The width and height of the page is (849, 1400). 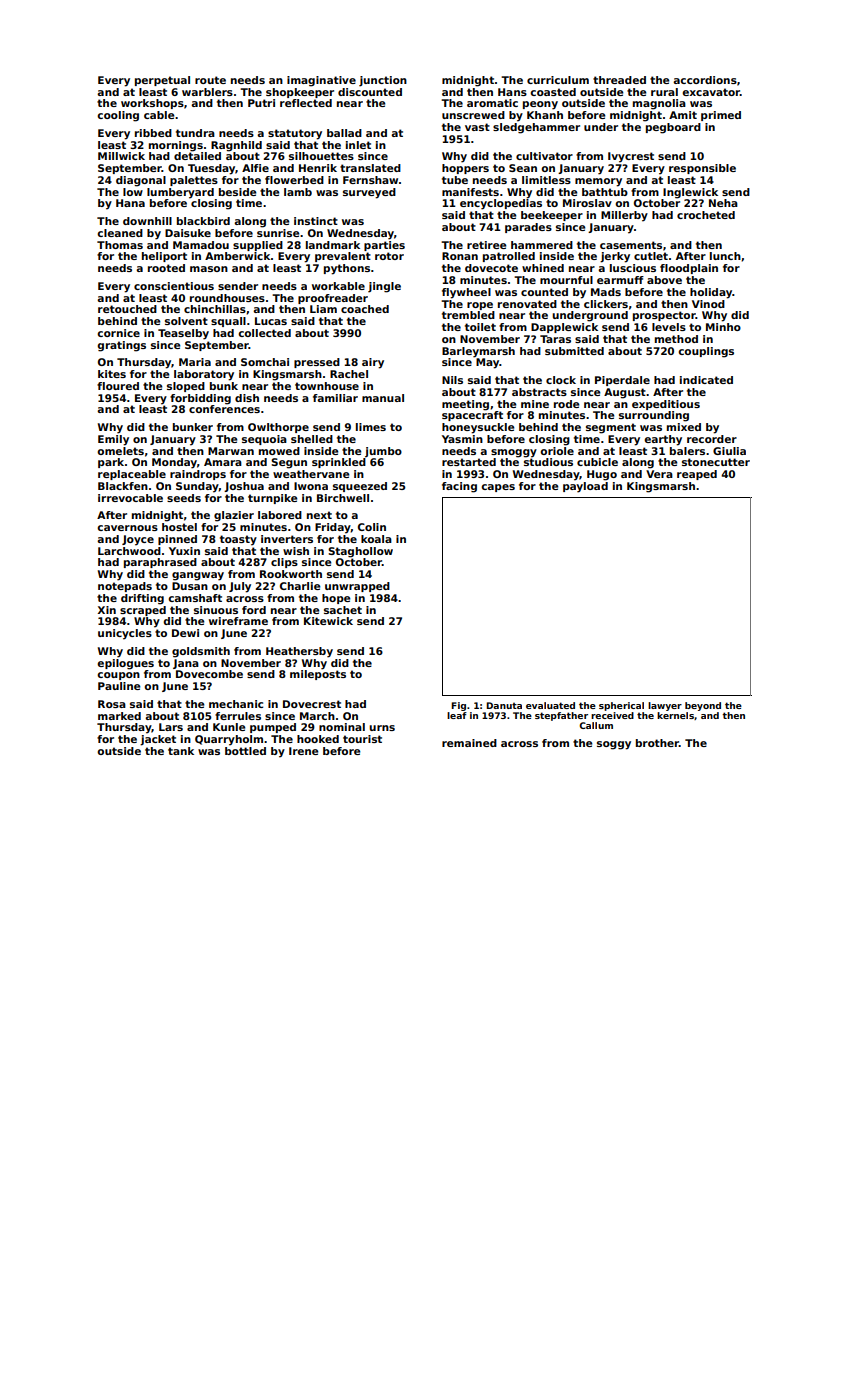 What do you see at coordinates (721, 116) in the page?
I see `primed` at bounding box center [721, 116].
